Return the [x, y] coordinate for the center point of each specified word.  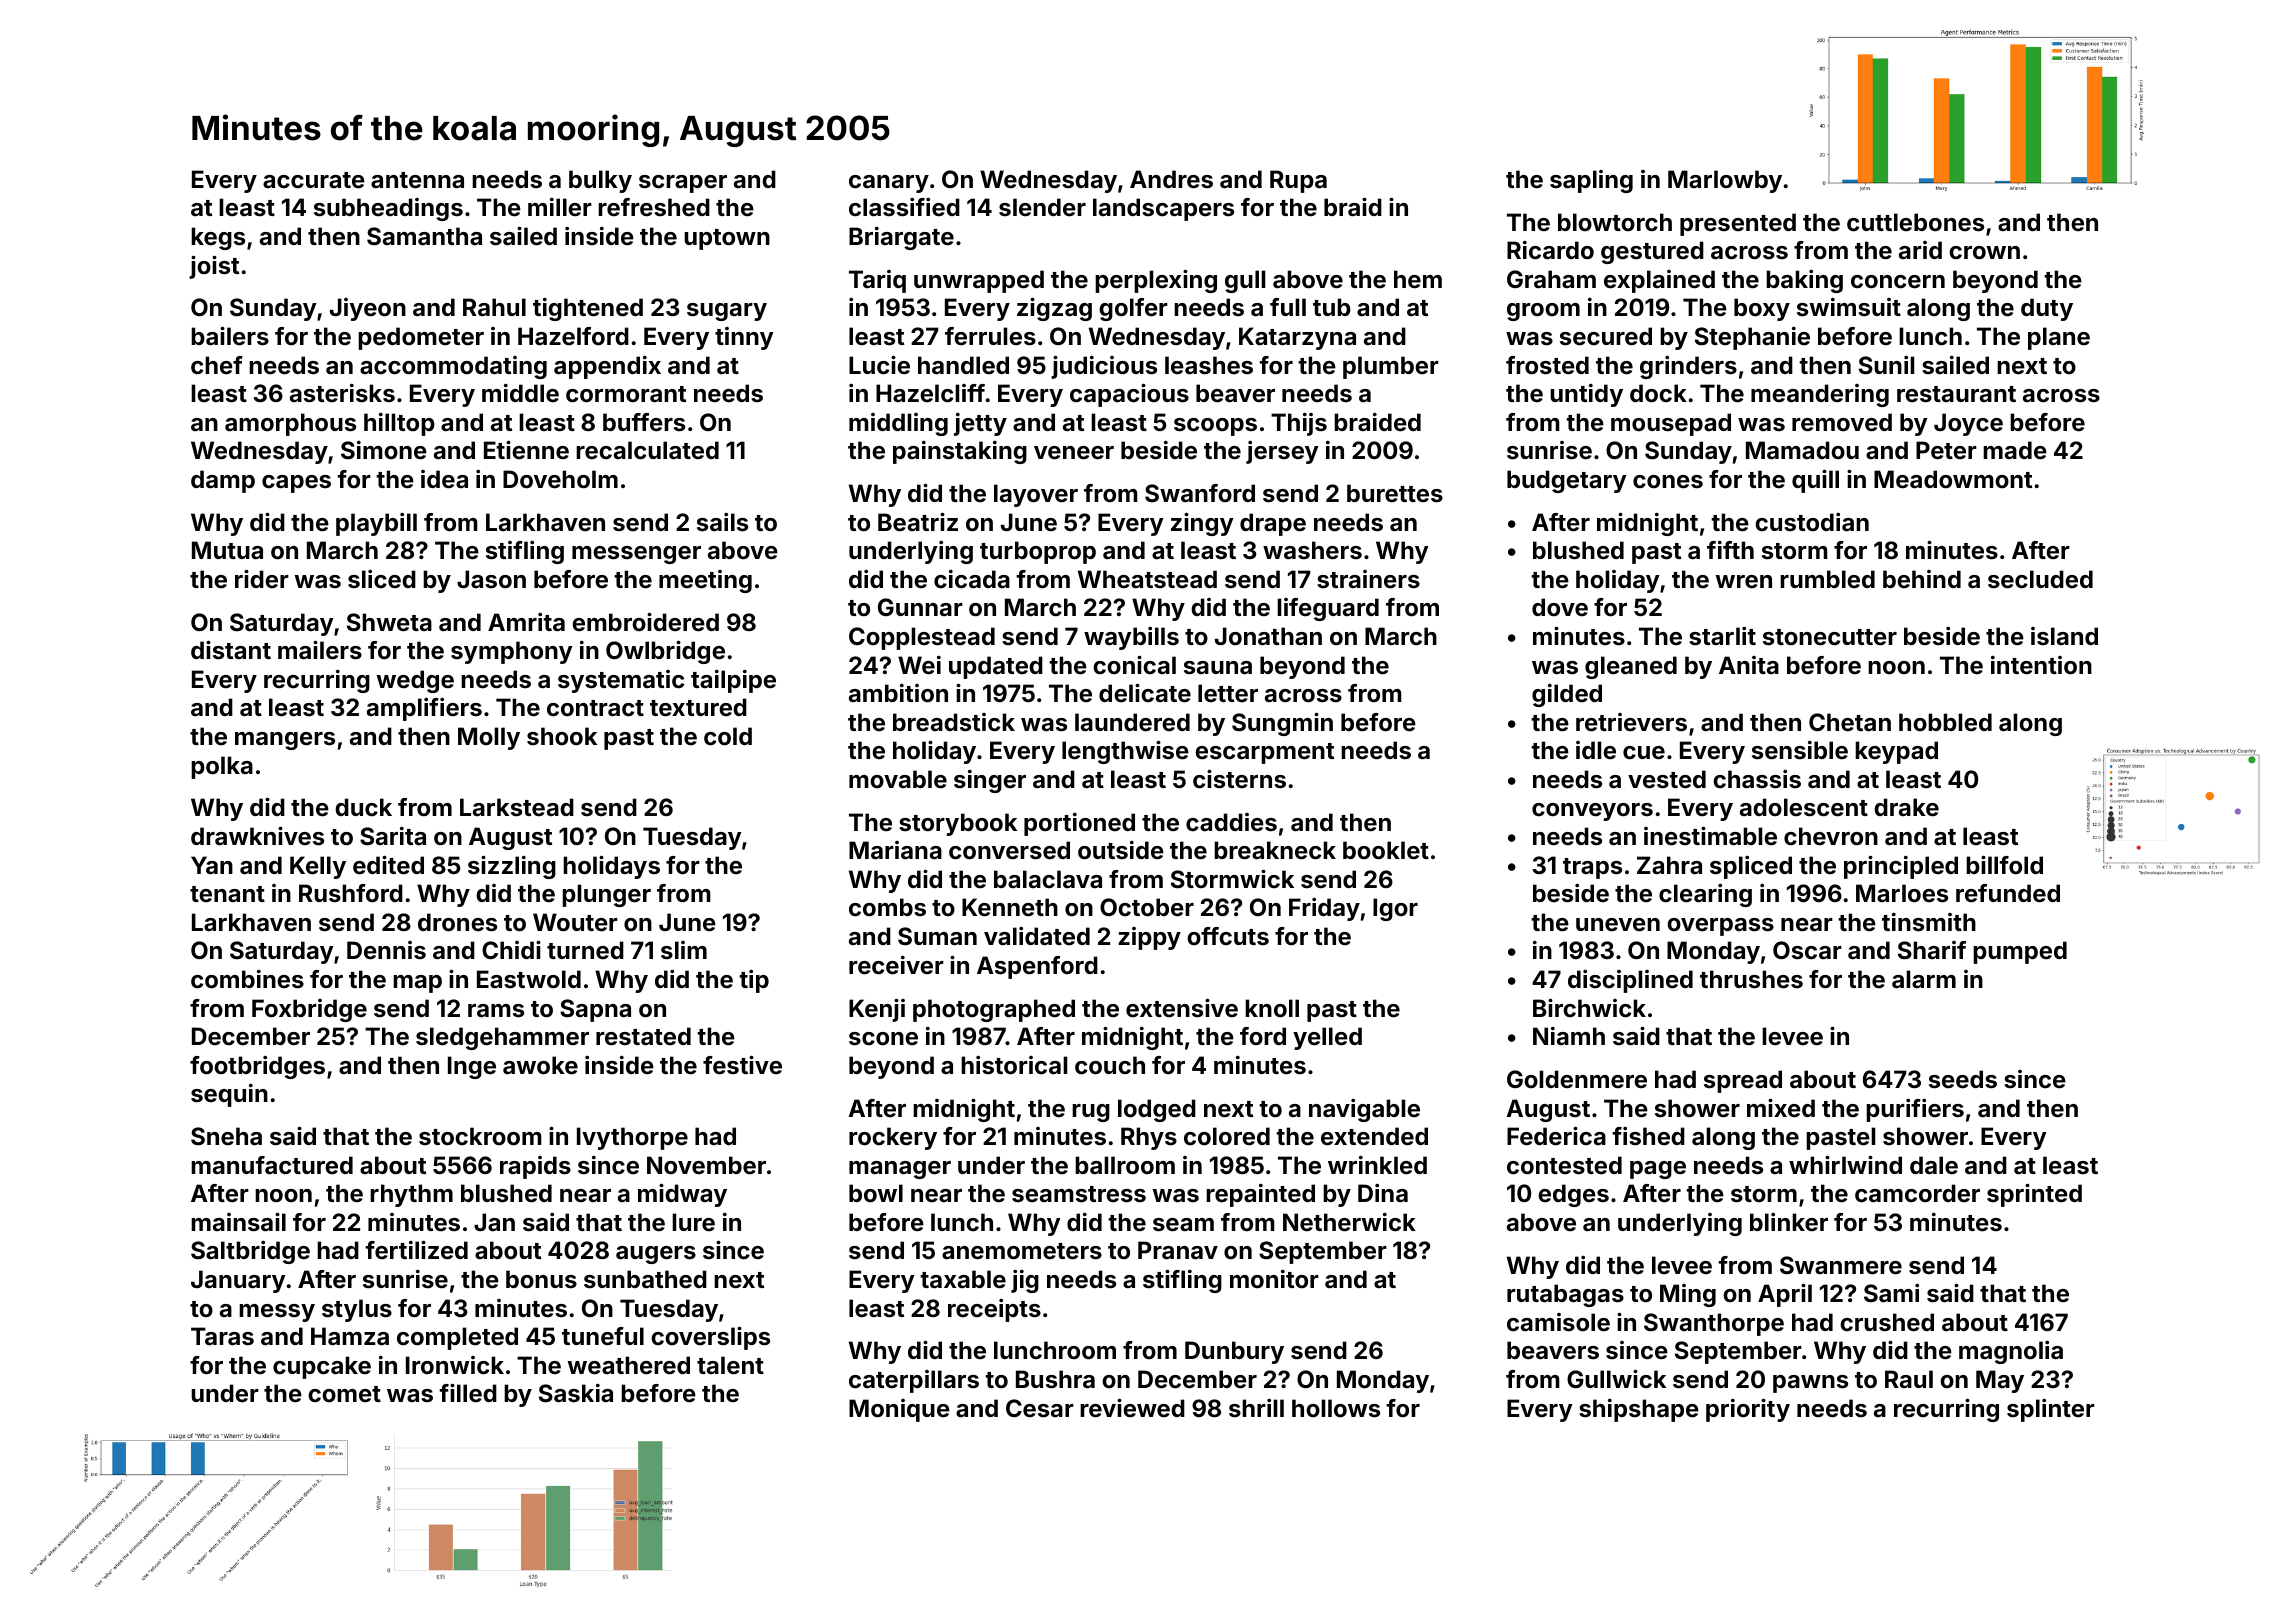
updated [996, 667]
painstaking [960, 452]
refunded [2008, 893]
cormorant [626, 394]
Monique [899, 1410]
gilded [1567, 695]
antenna [417, 180]
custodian [1812, 522]
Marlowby [1725, 181]
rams [496, 1011]
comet [344, 1394]
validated [1037, 936]
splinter [2051, 1410]
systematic [621, 681]
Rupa [1298, 181]
